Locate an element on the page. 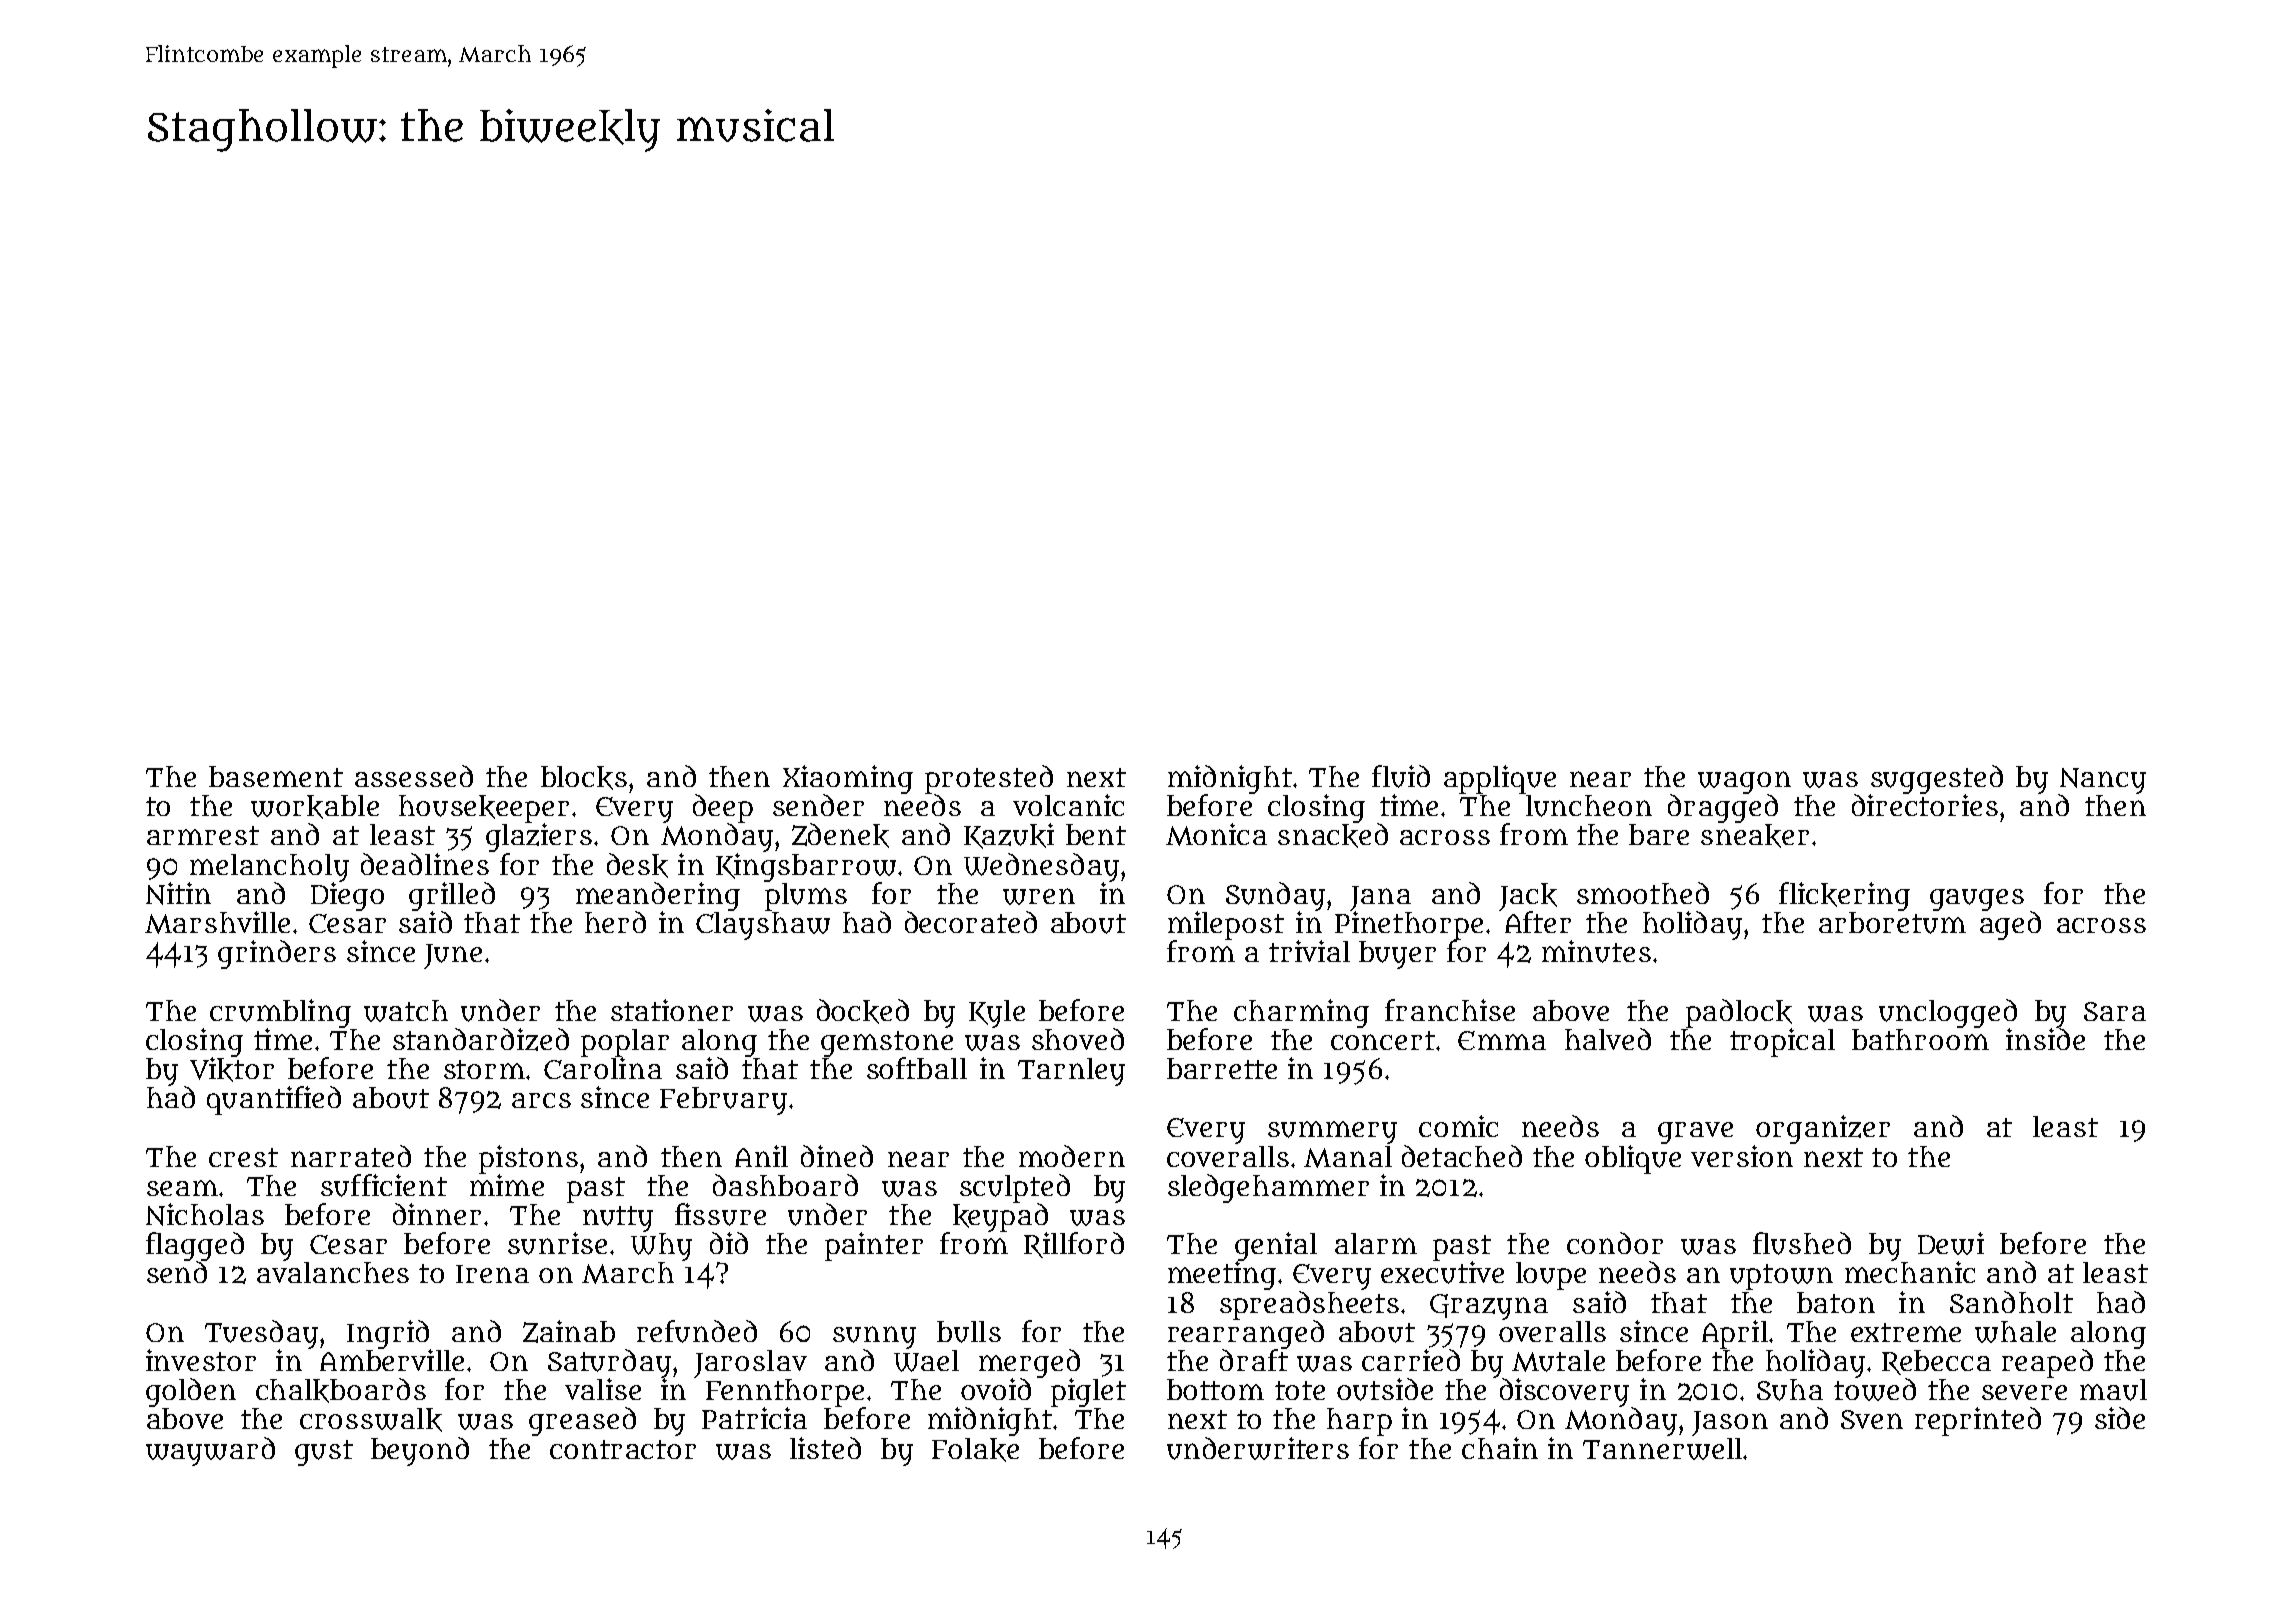 This page has width=2292, height=1620. beyond is located at coordinates (420, 1451).
